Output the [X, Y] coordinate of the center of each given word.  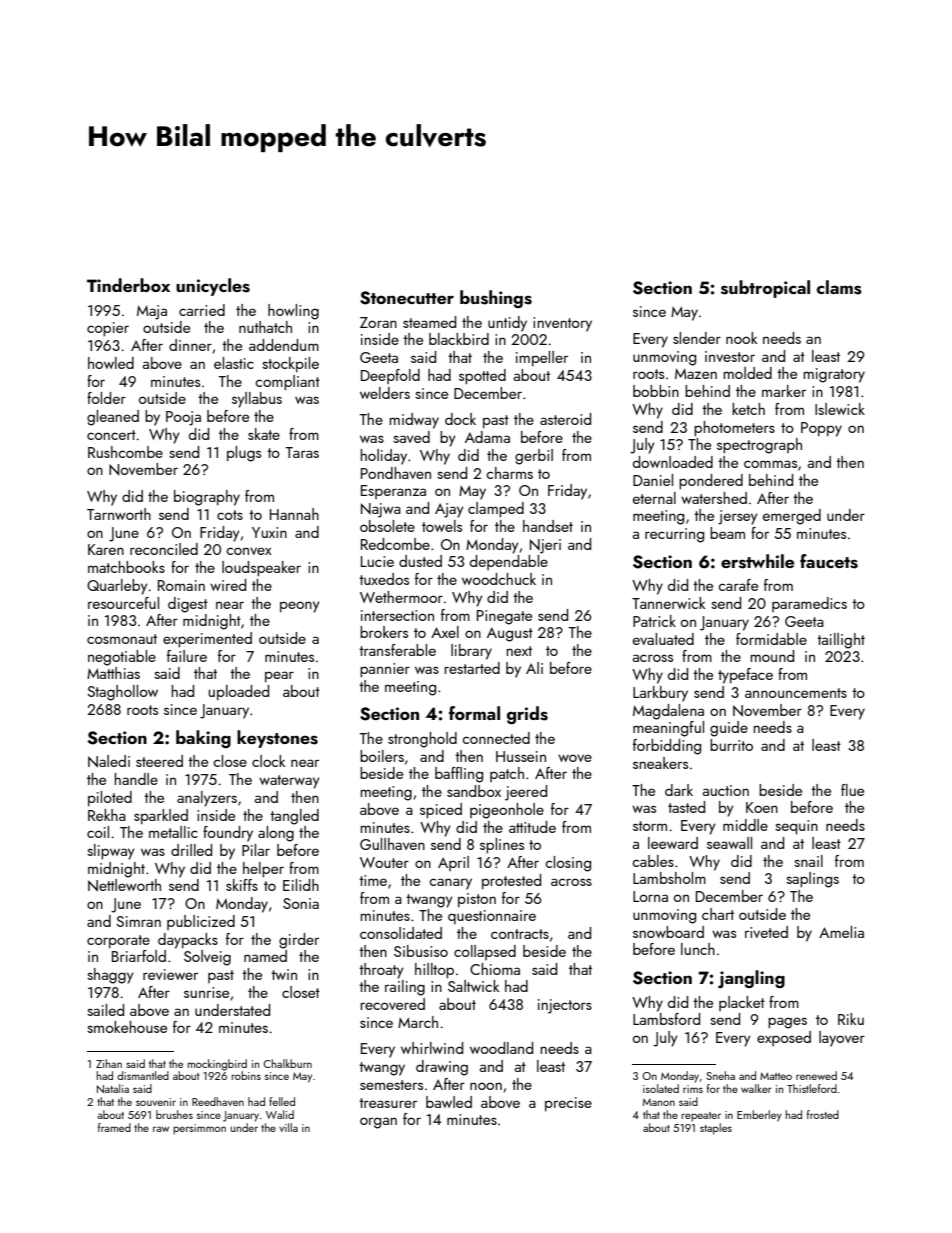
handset [548, 526]
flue [852, 790]
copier [108, 329]
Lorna [650, 896]
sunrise [206, 992]
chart [718, 914]
